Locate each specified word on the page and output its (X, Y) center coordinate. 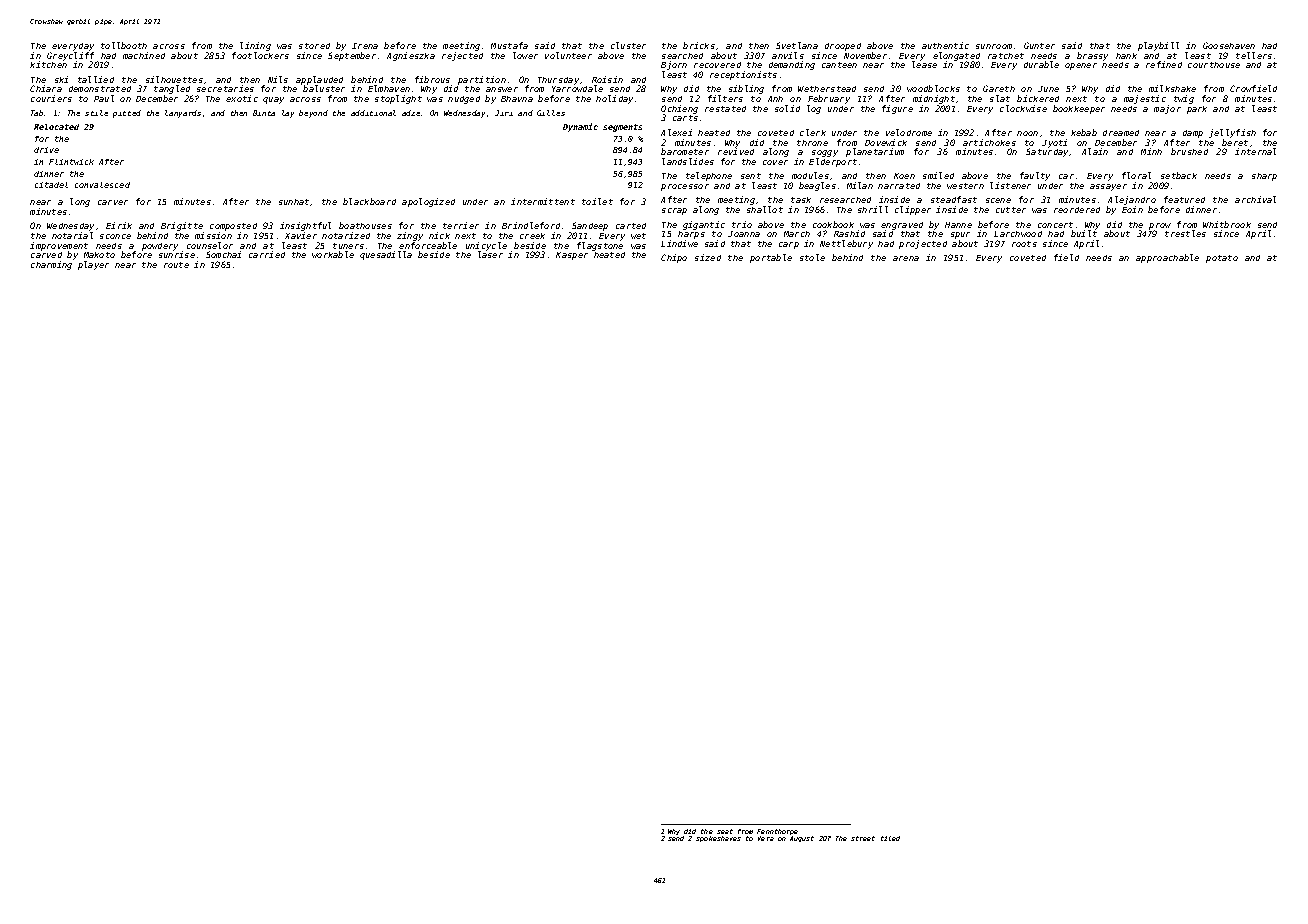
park (1197, 110)
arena (906, 258)
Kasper (572, 256)
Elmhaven (389, 88)
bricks (699, 45)
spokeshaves (718, 839)
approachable (1167, 258)
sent (751, 176)
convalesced (102, 185)
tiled (890, 838)
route (176, 265)
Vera (766, 838)
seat (725, 831)
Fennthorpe (777, 832)
